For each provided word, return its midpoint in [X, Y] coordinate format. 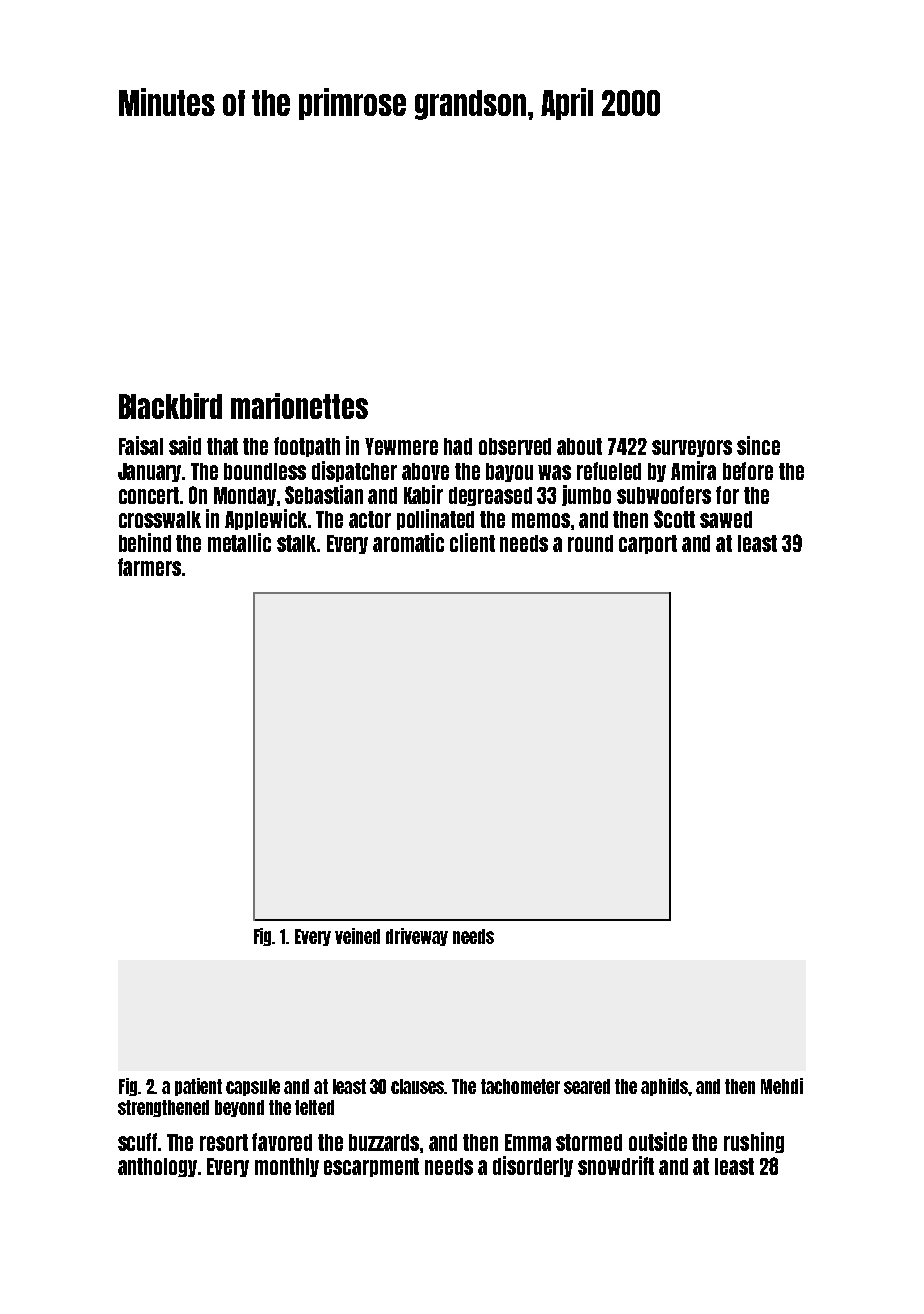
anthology [157, 1167]
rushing [754, 1142]
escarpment [371, 1167]
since [758, 445]
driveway [417, 937]
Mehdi [782, 1086]
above [425, 471]
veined [357, 936]
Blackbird [170, 406]
